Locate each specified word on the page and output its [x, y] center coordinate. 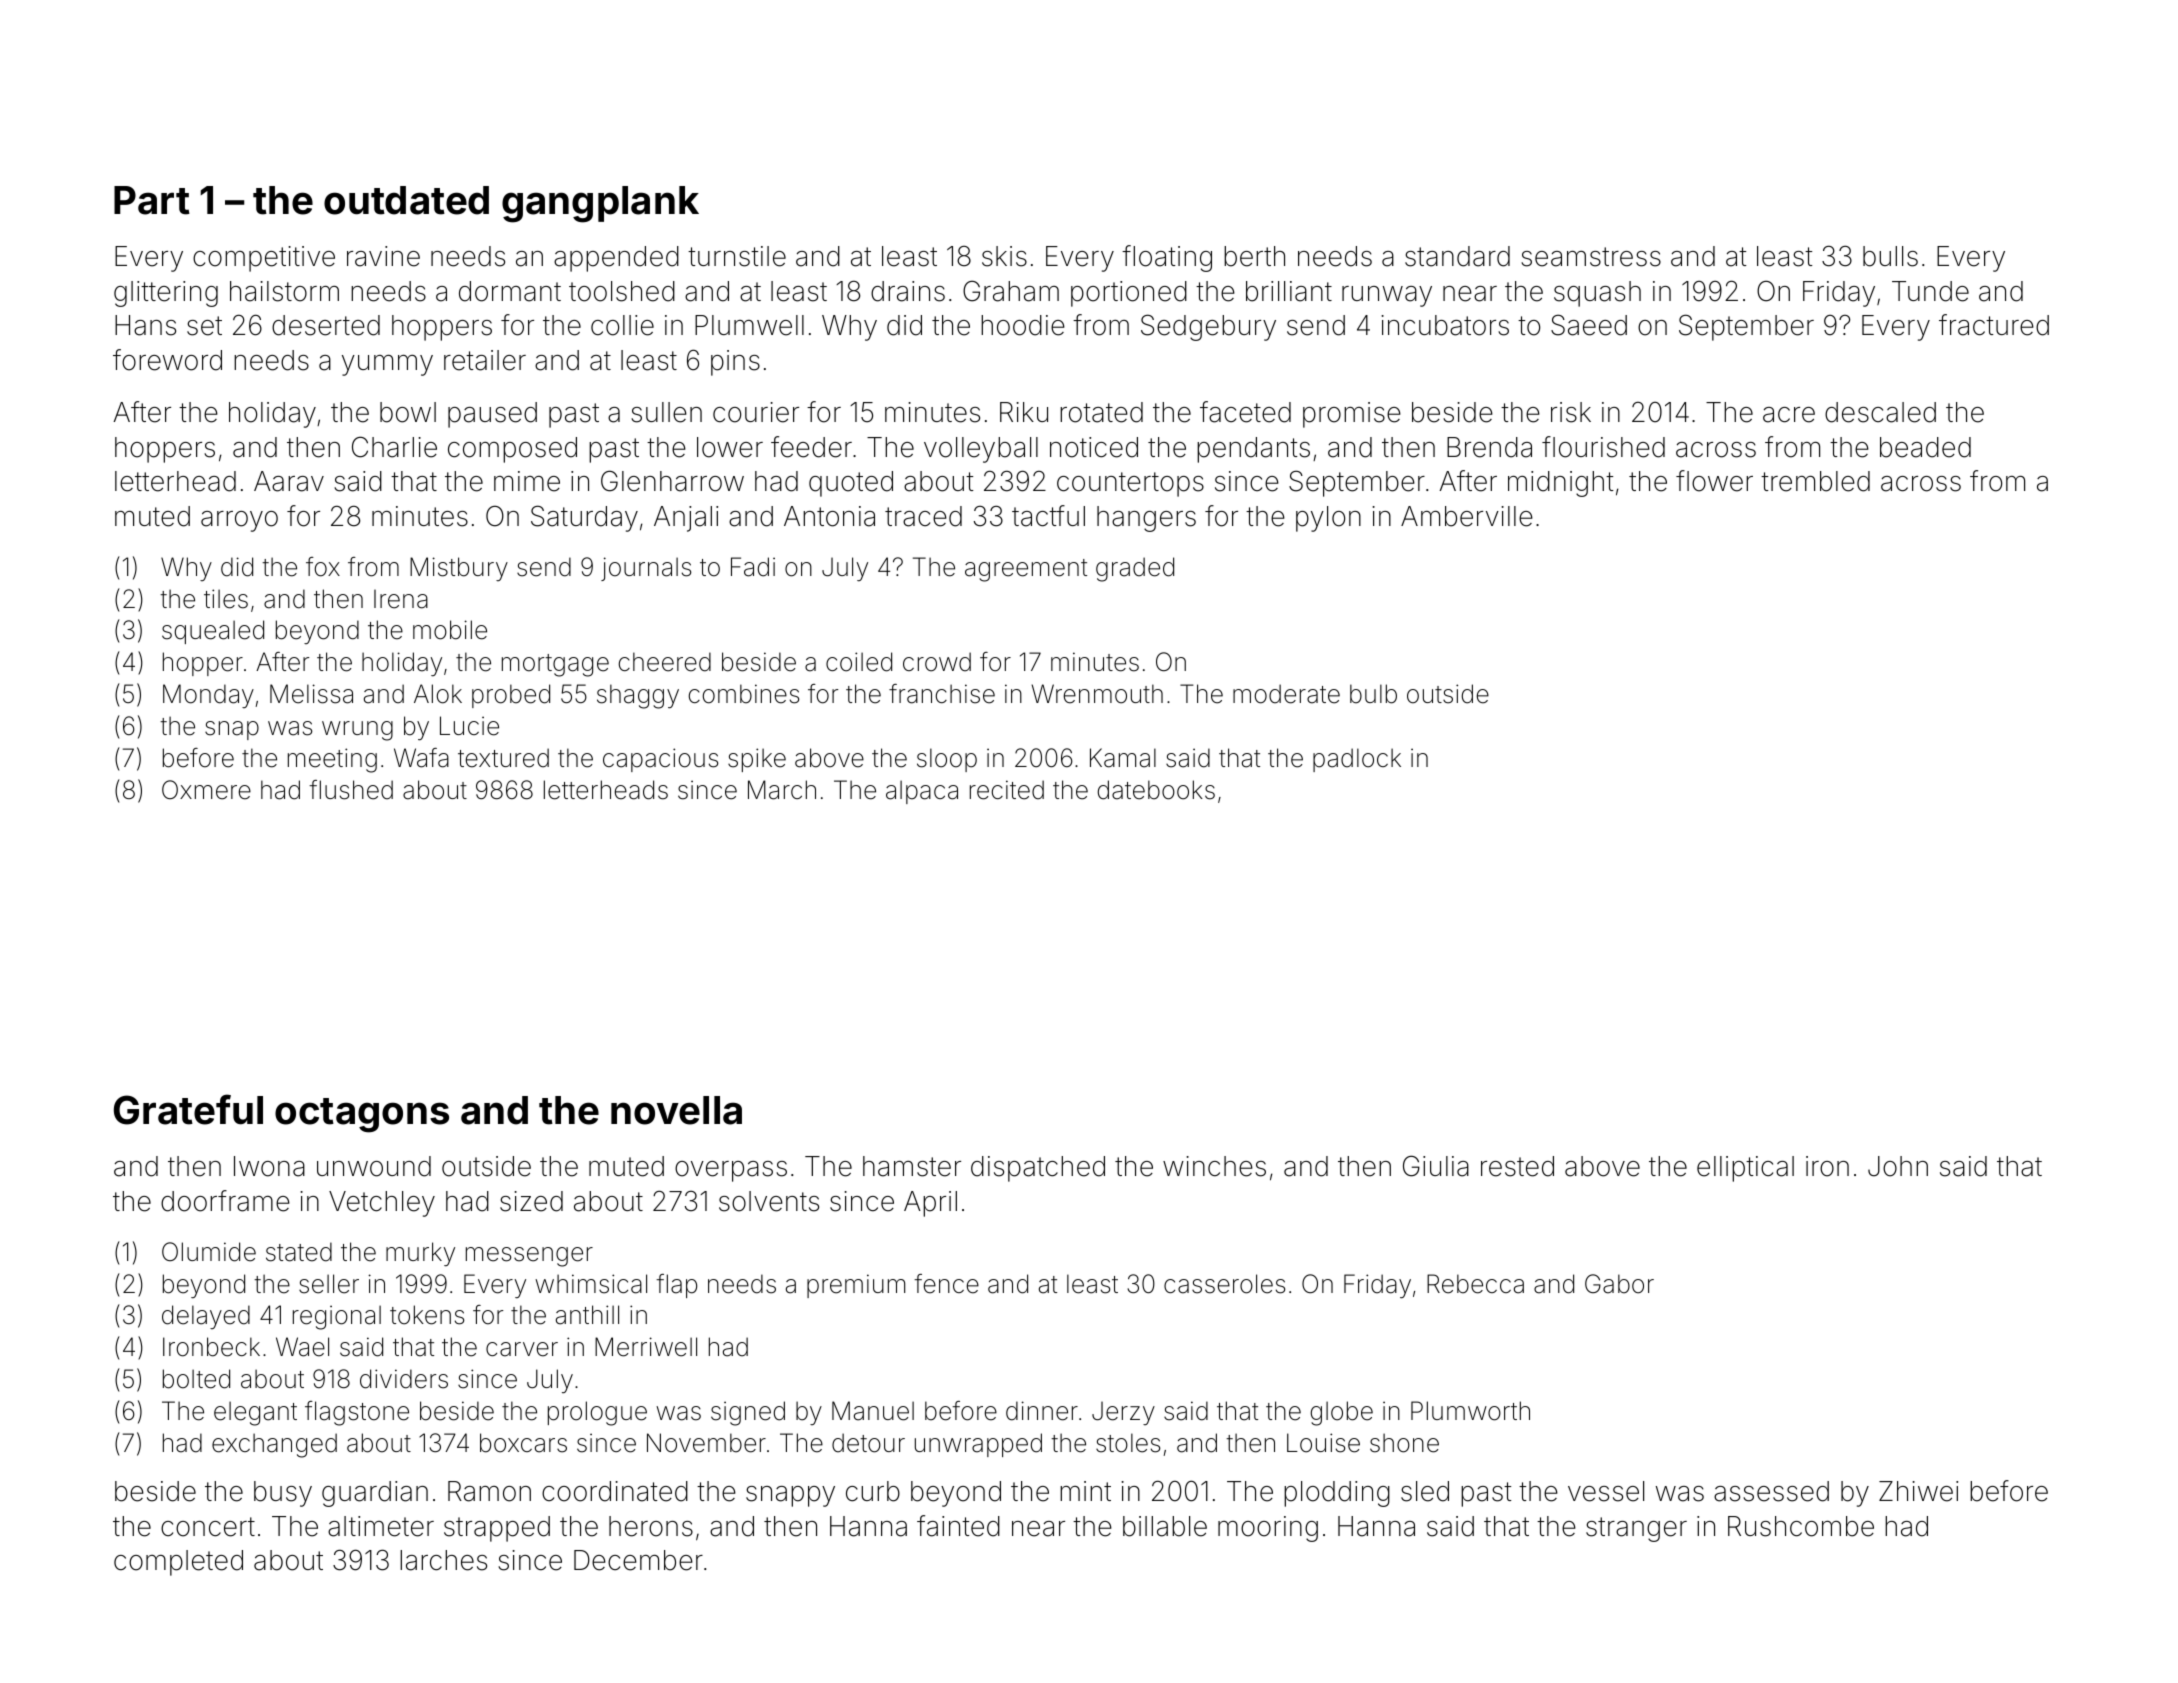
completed [178, 1563]
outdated [406, 200]
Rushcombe [1801, 1526]
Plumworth [1470, 1411]
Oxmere [206, 790]
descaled [1880, 412]
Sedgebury [1208, 327]
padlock [1357, 760]
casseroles [1224, 1284]
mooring [1268, 1529]
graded [1135, 569]
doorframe [225, 1201]
